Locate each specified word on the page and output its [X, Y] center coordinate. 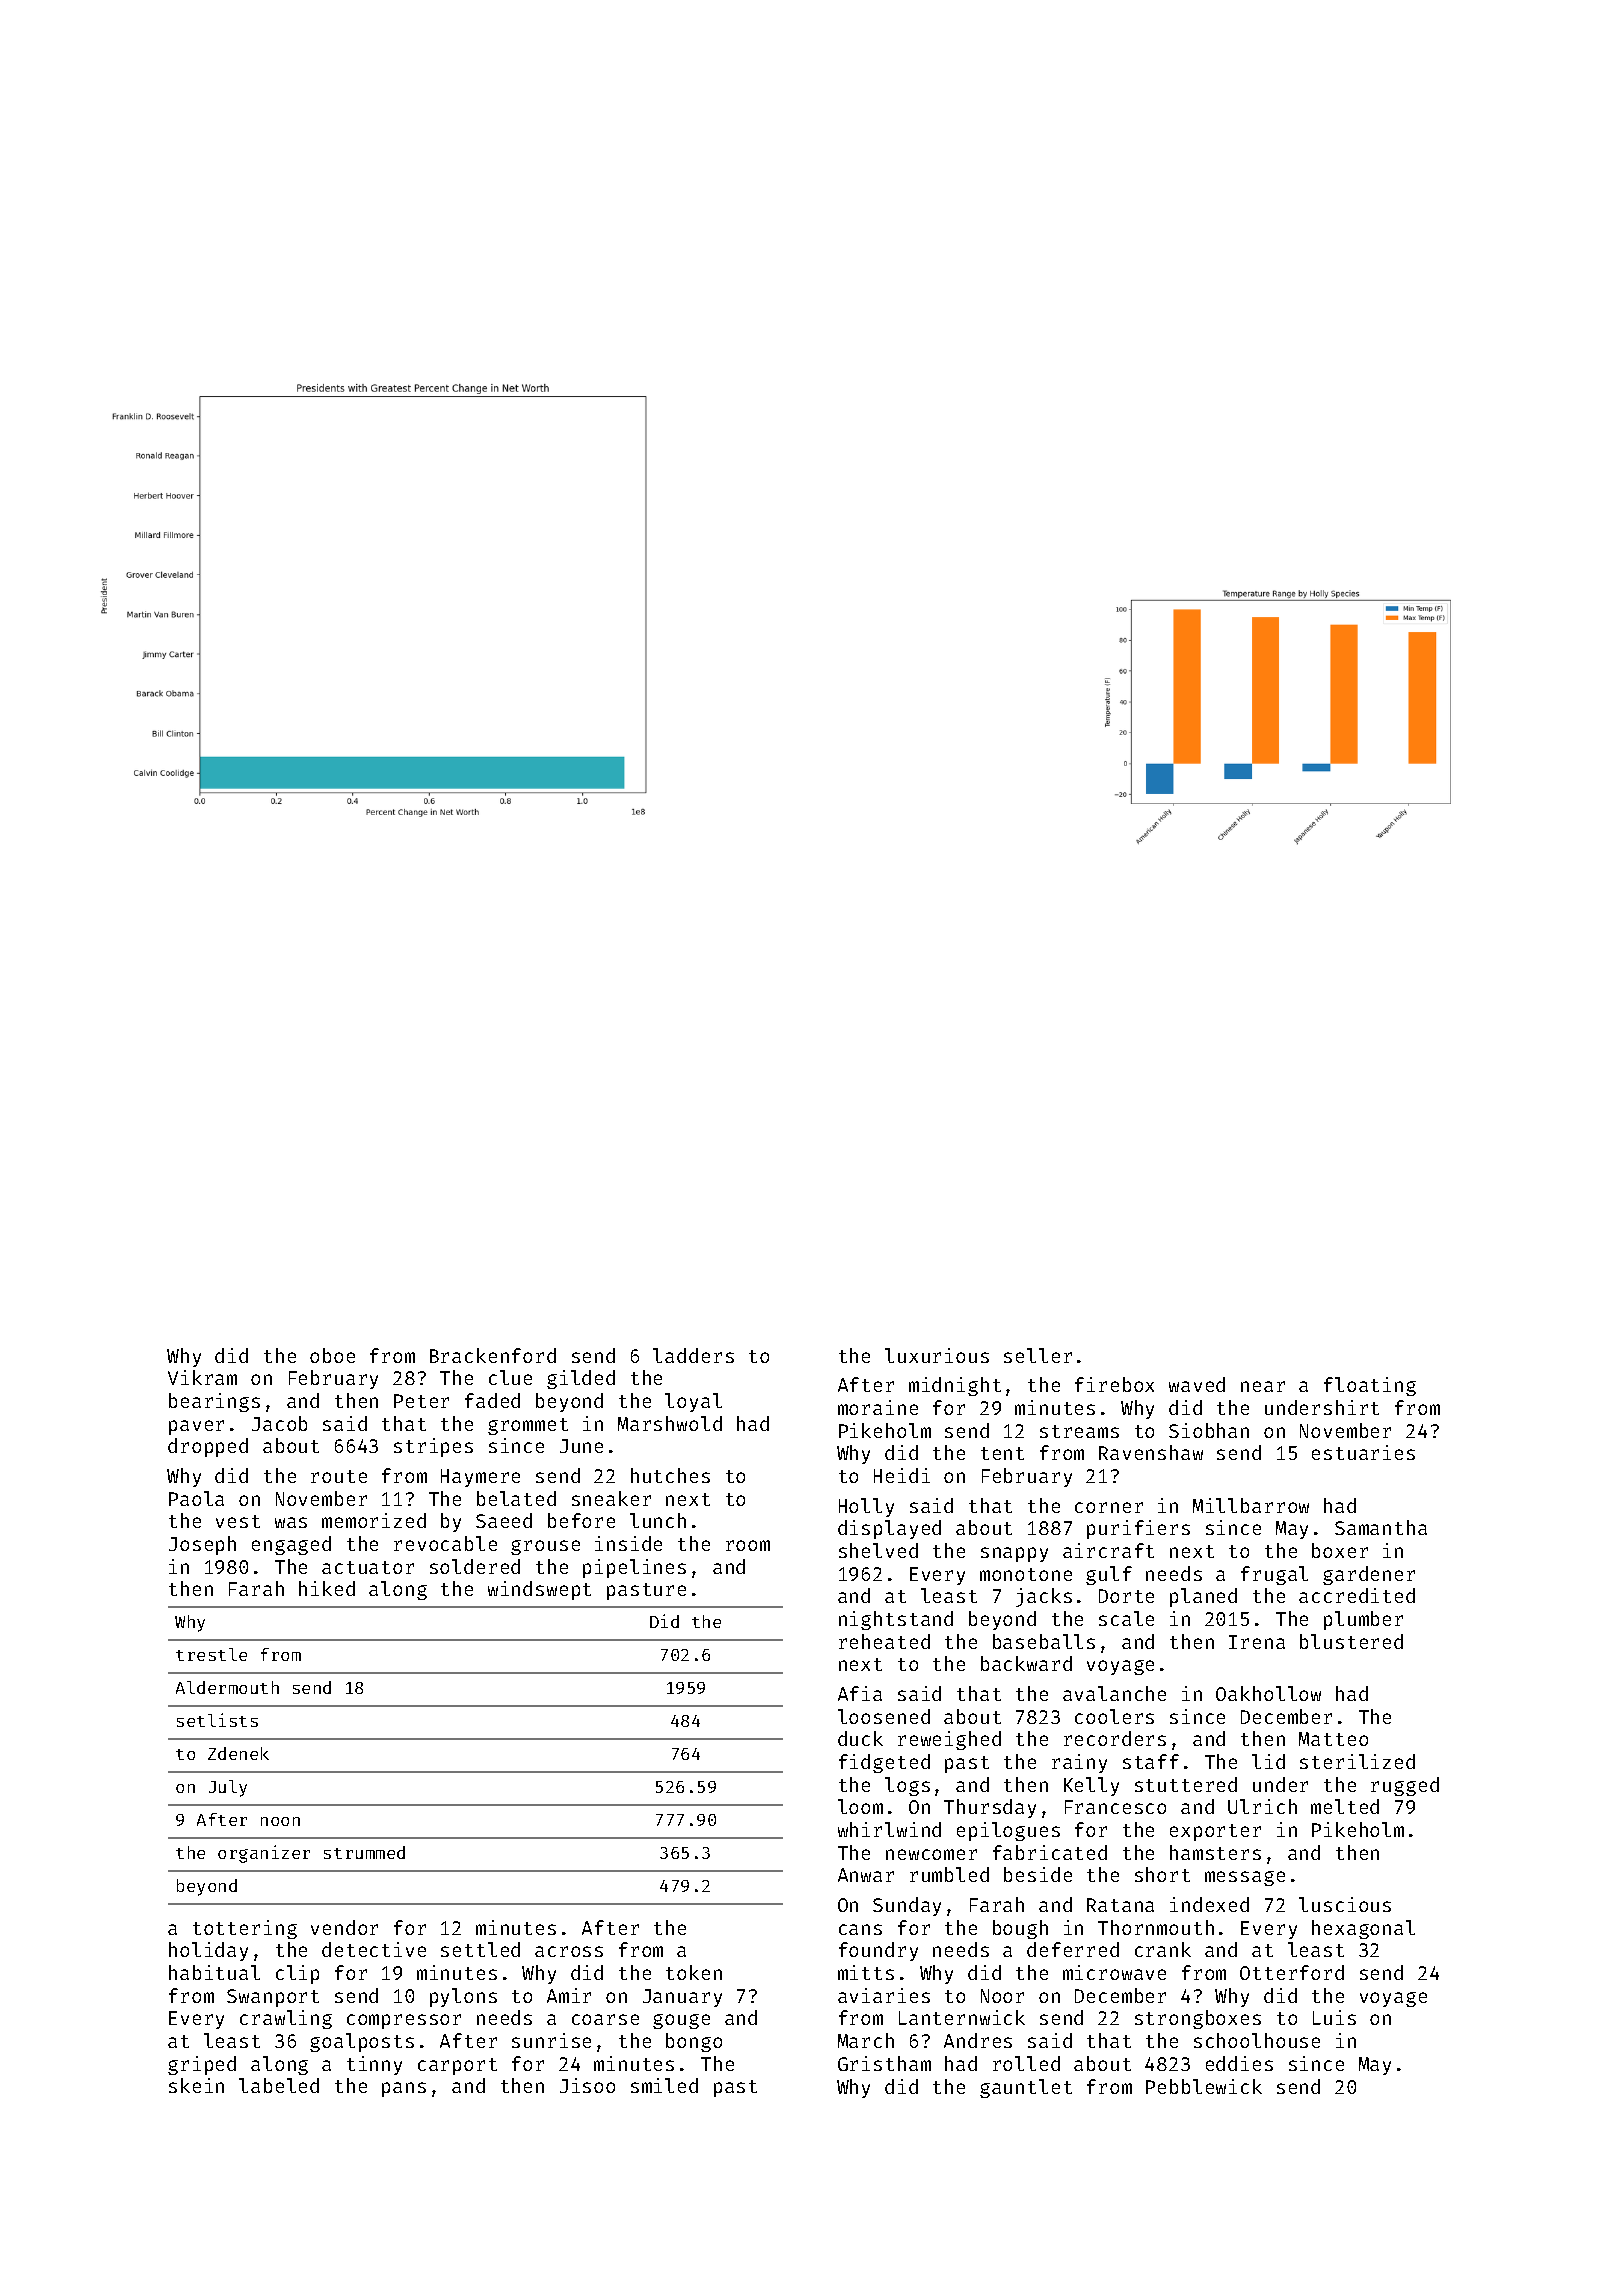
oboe [332, 1355]
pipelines [634, 1568]
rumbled [949, 1874]
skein [196, 2085]
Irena [1257, 1642]
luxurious [937, 1355]
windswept [539, 1590]
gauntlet [1026, 2088]
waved [1197, 1384]
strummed [364, 1852]
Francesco [1115, 1807]
